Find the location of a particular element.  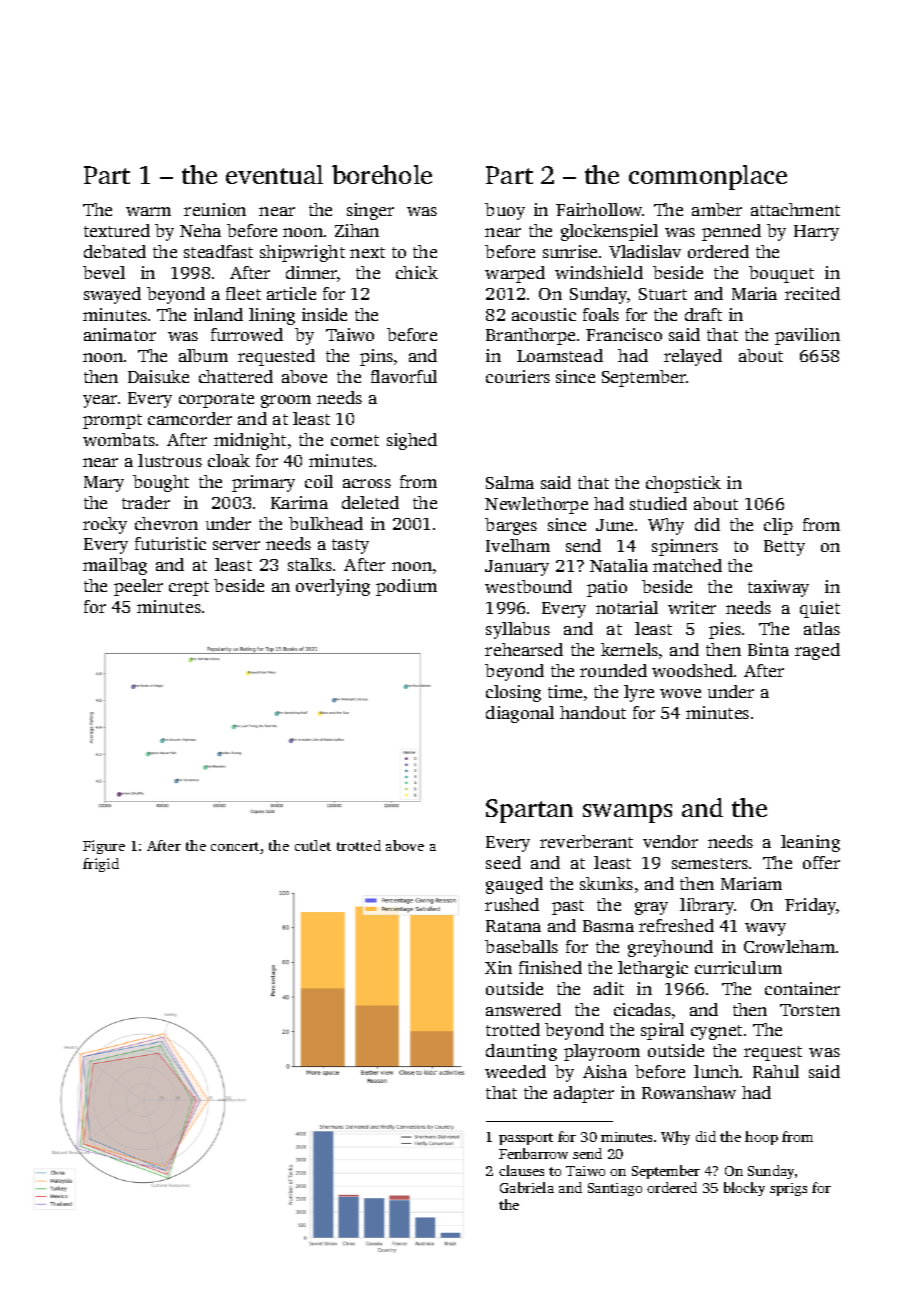

sunrise is located at coordinates (570, 251).
